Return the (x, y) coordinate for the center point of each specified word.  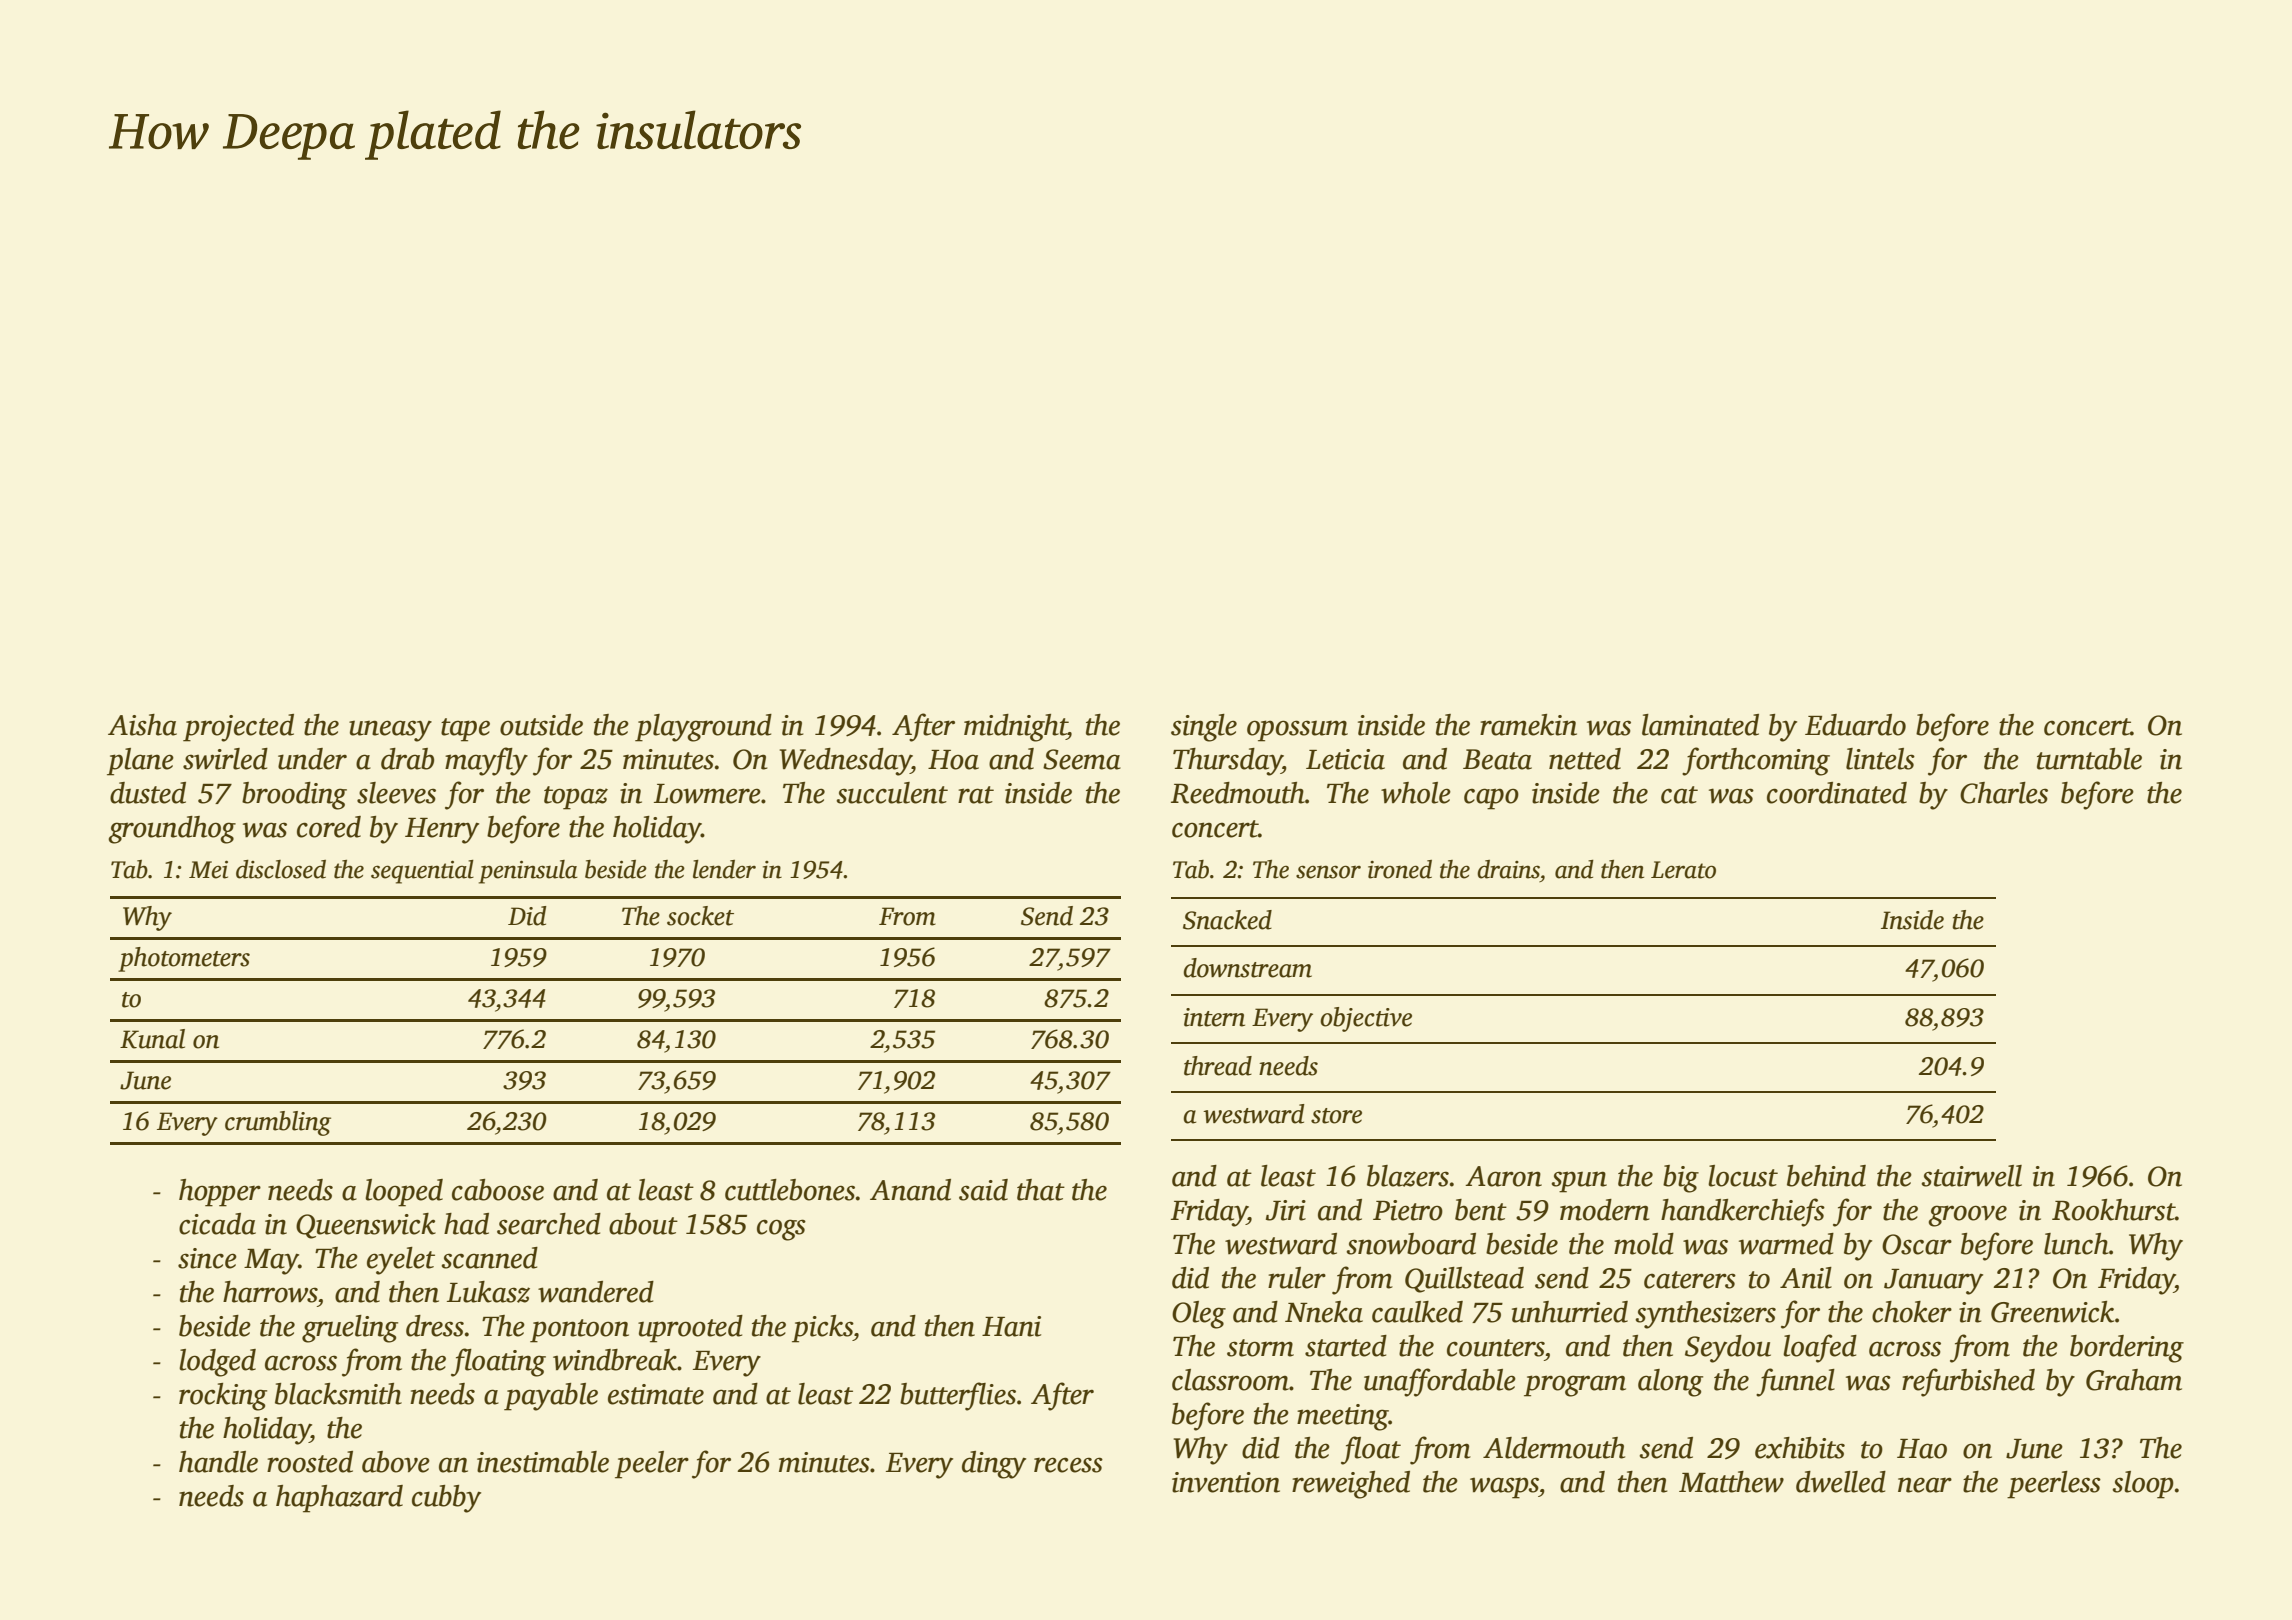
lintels (1880, 759)
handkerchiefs (1743, 1212)
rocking (223, 1397)
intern (1214, 1017)
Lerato (1683, 870)
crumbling (278, 1123)
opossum (1297, 731)
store (1336, 1116)
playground (703, 728)
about (643, 1224)
